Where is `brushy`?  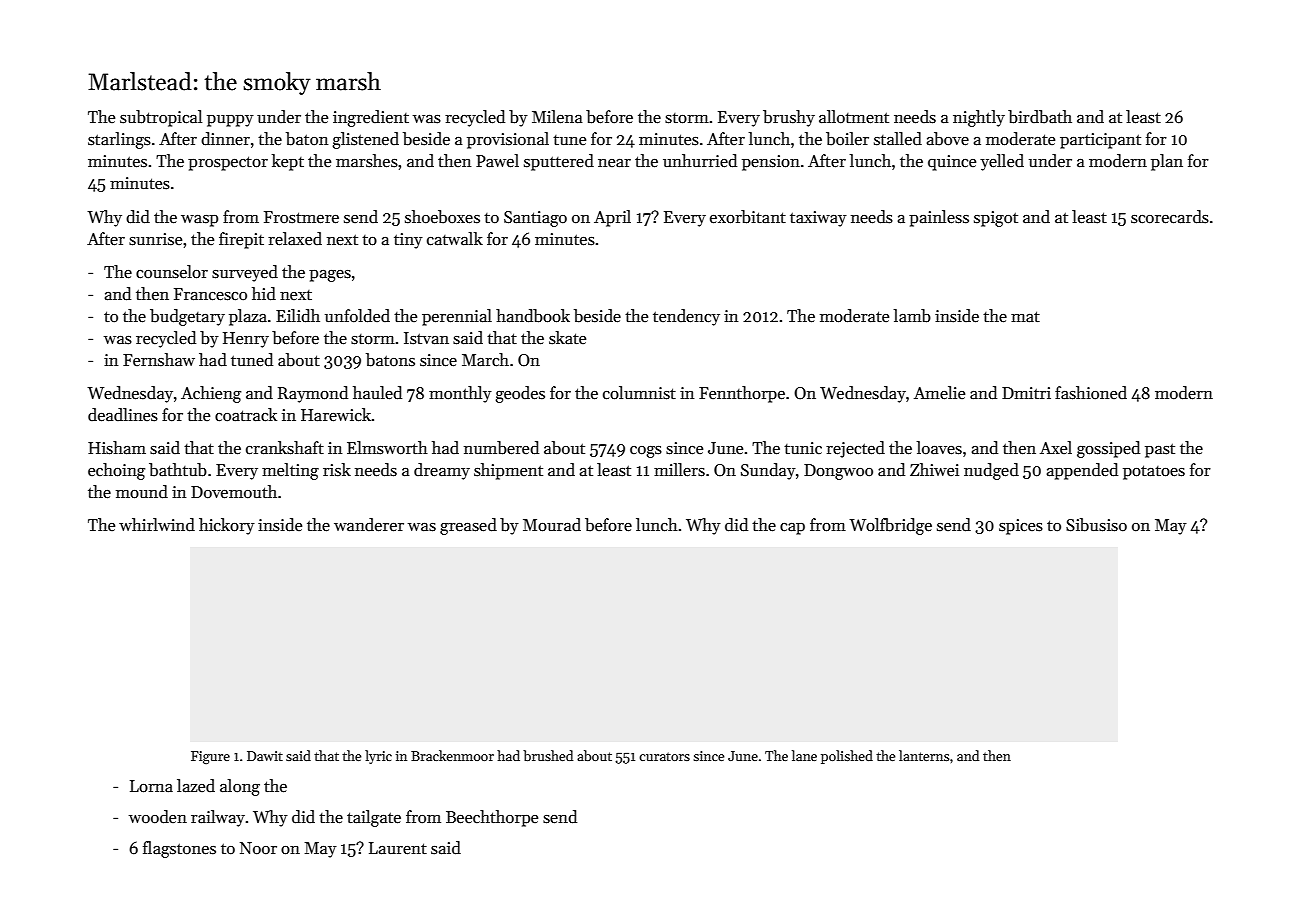
brushy is located at coordinates (789, 118).
